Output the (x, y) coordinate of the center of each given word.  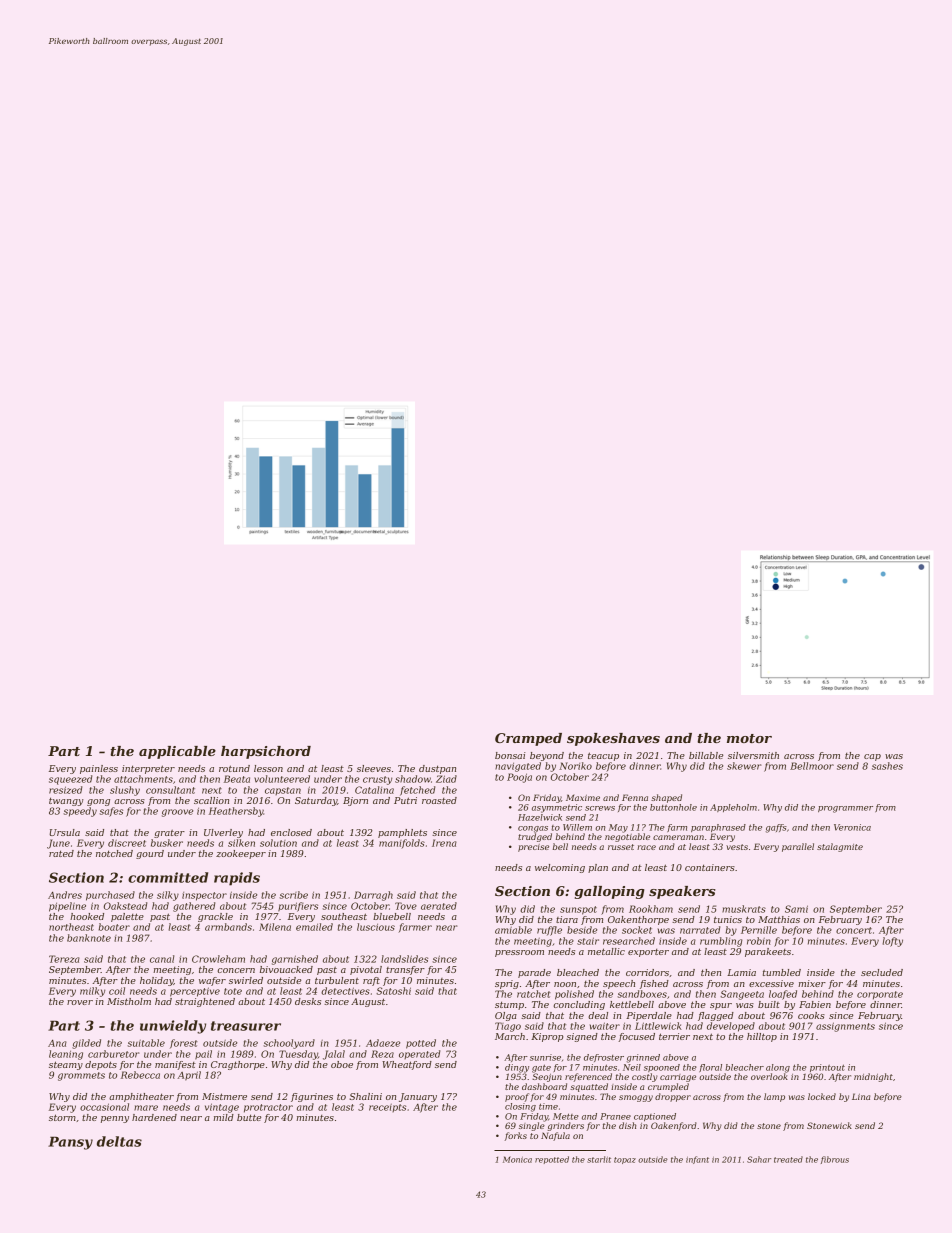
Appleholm (733, 808)
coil (117, 991)
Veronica (852, 827)
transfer (405, 970)
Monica (517, 1159)
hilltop (762, 1037)
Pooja (519, 778)
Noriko (575, 766)
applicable (177, 752)
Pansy (70, 1143)
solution (278, 843)
